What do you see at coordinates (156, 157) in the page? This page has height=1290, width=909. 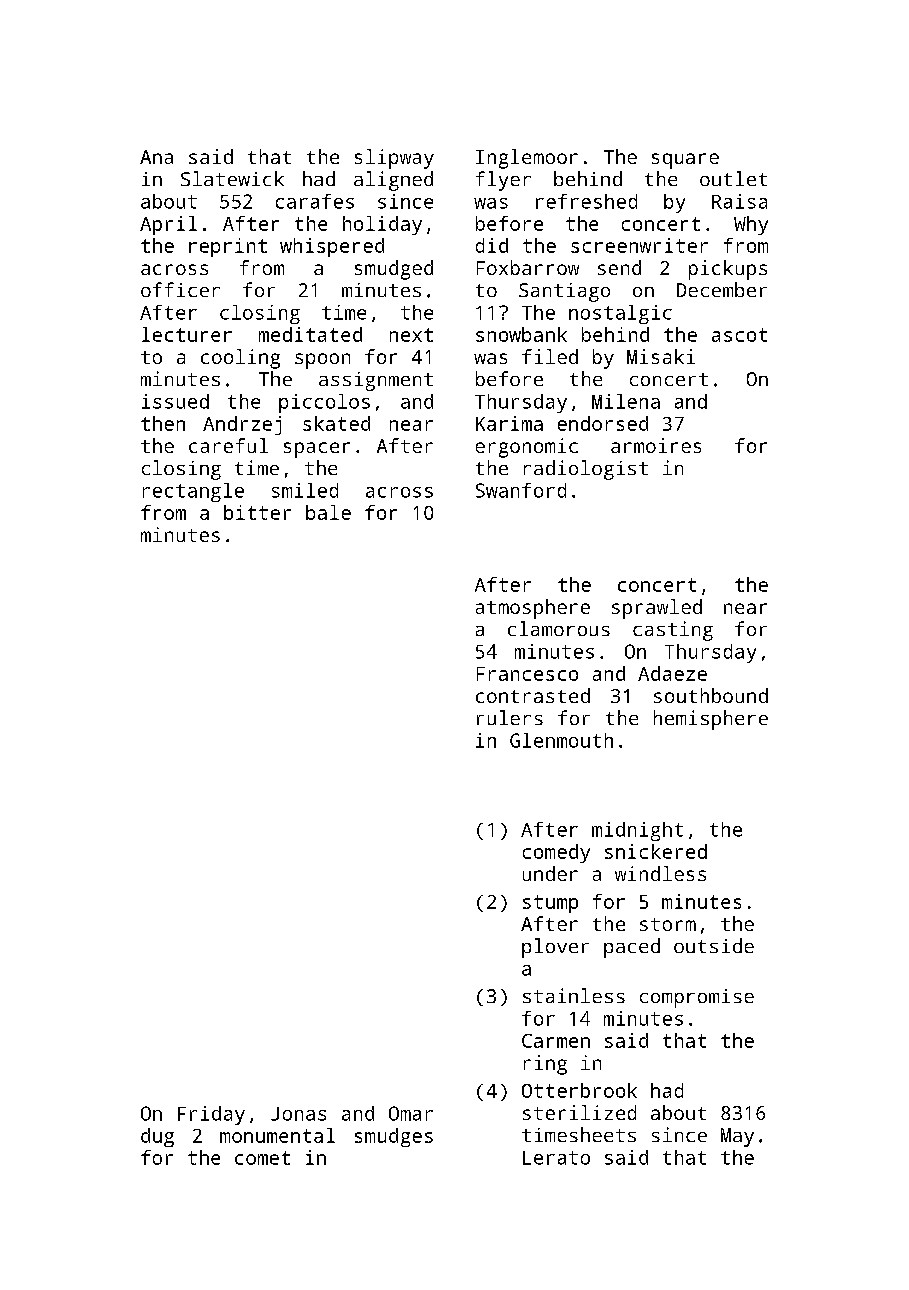 I see `Ana` at bounding box center [156, 157].
